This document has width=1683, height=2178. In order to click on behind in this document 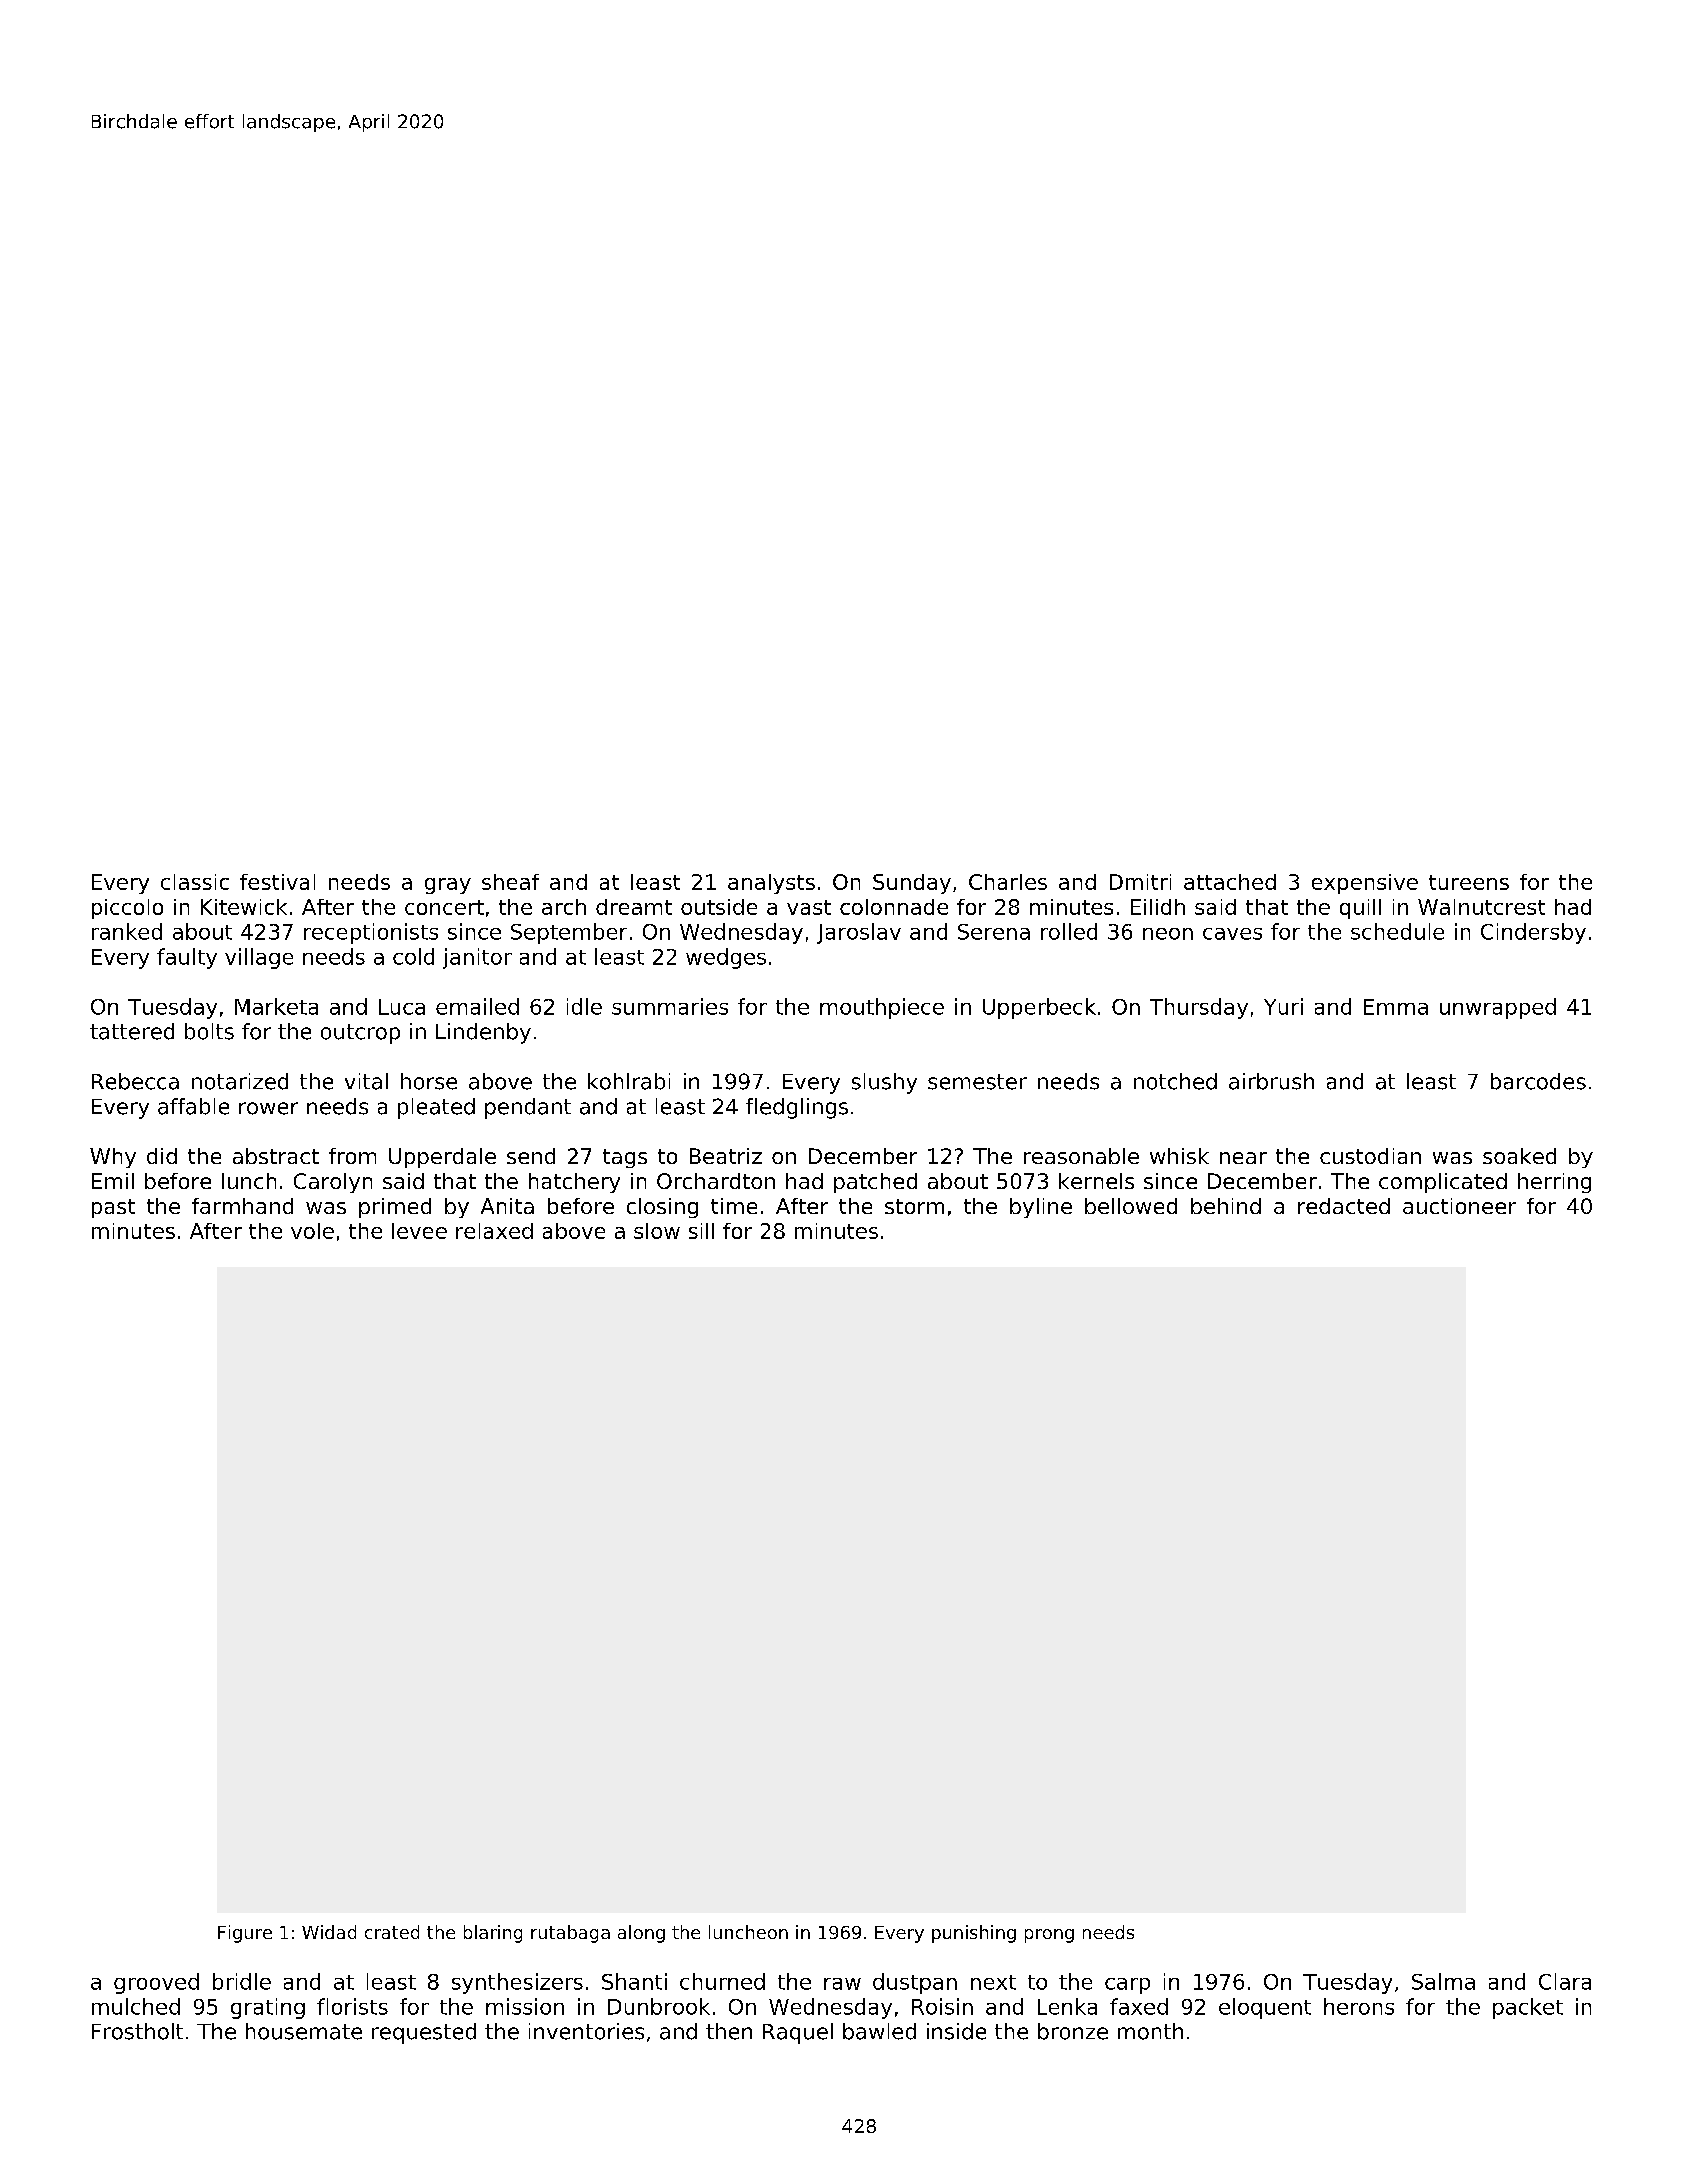, I will do `click(1226, 1206)`.
